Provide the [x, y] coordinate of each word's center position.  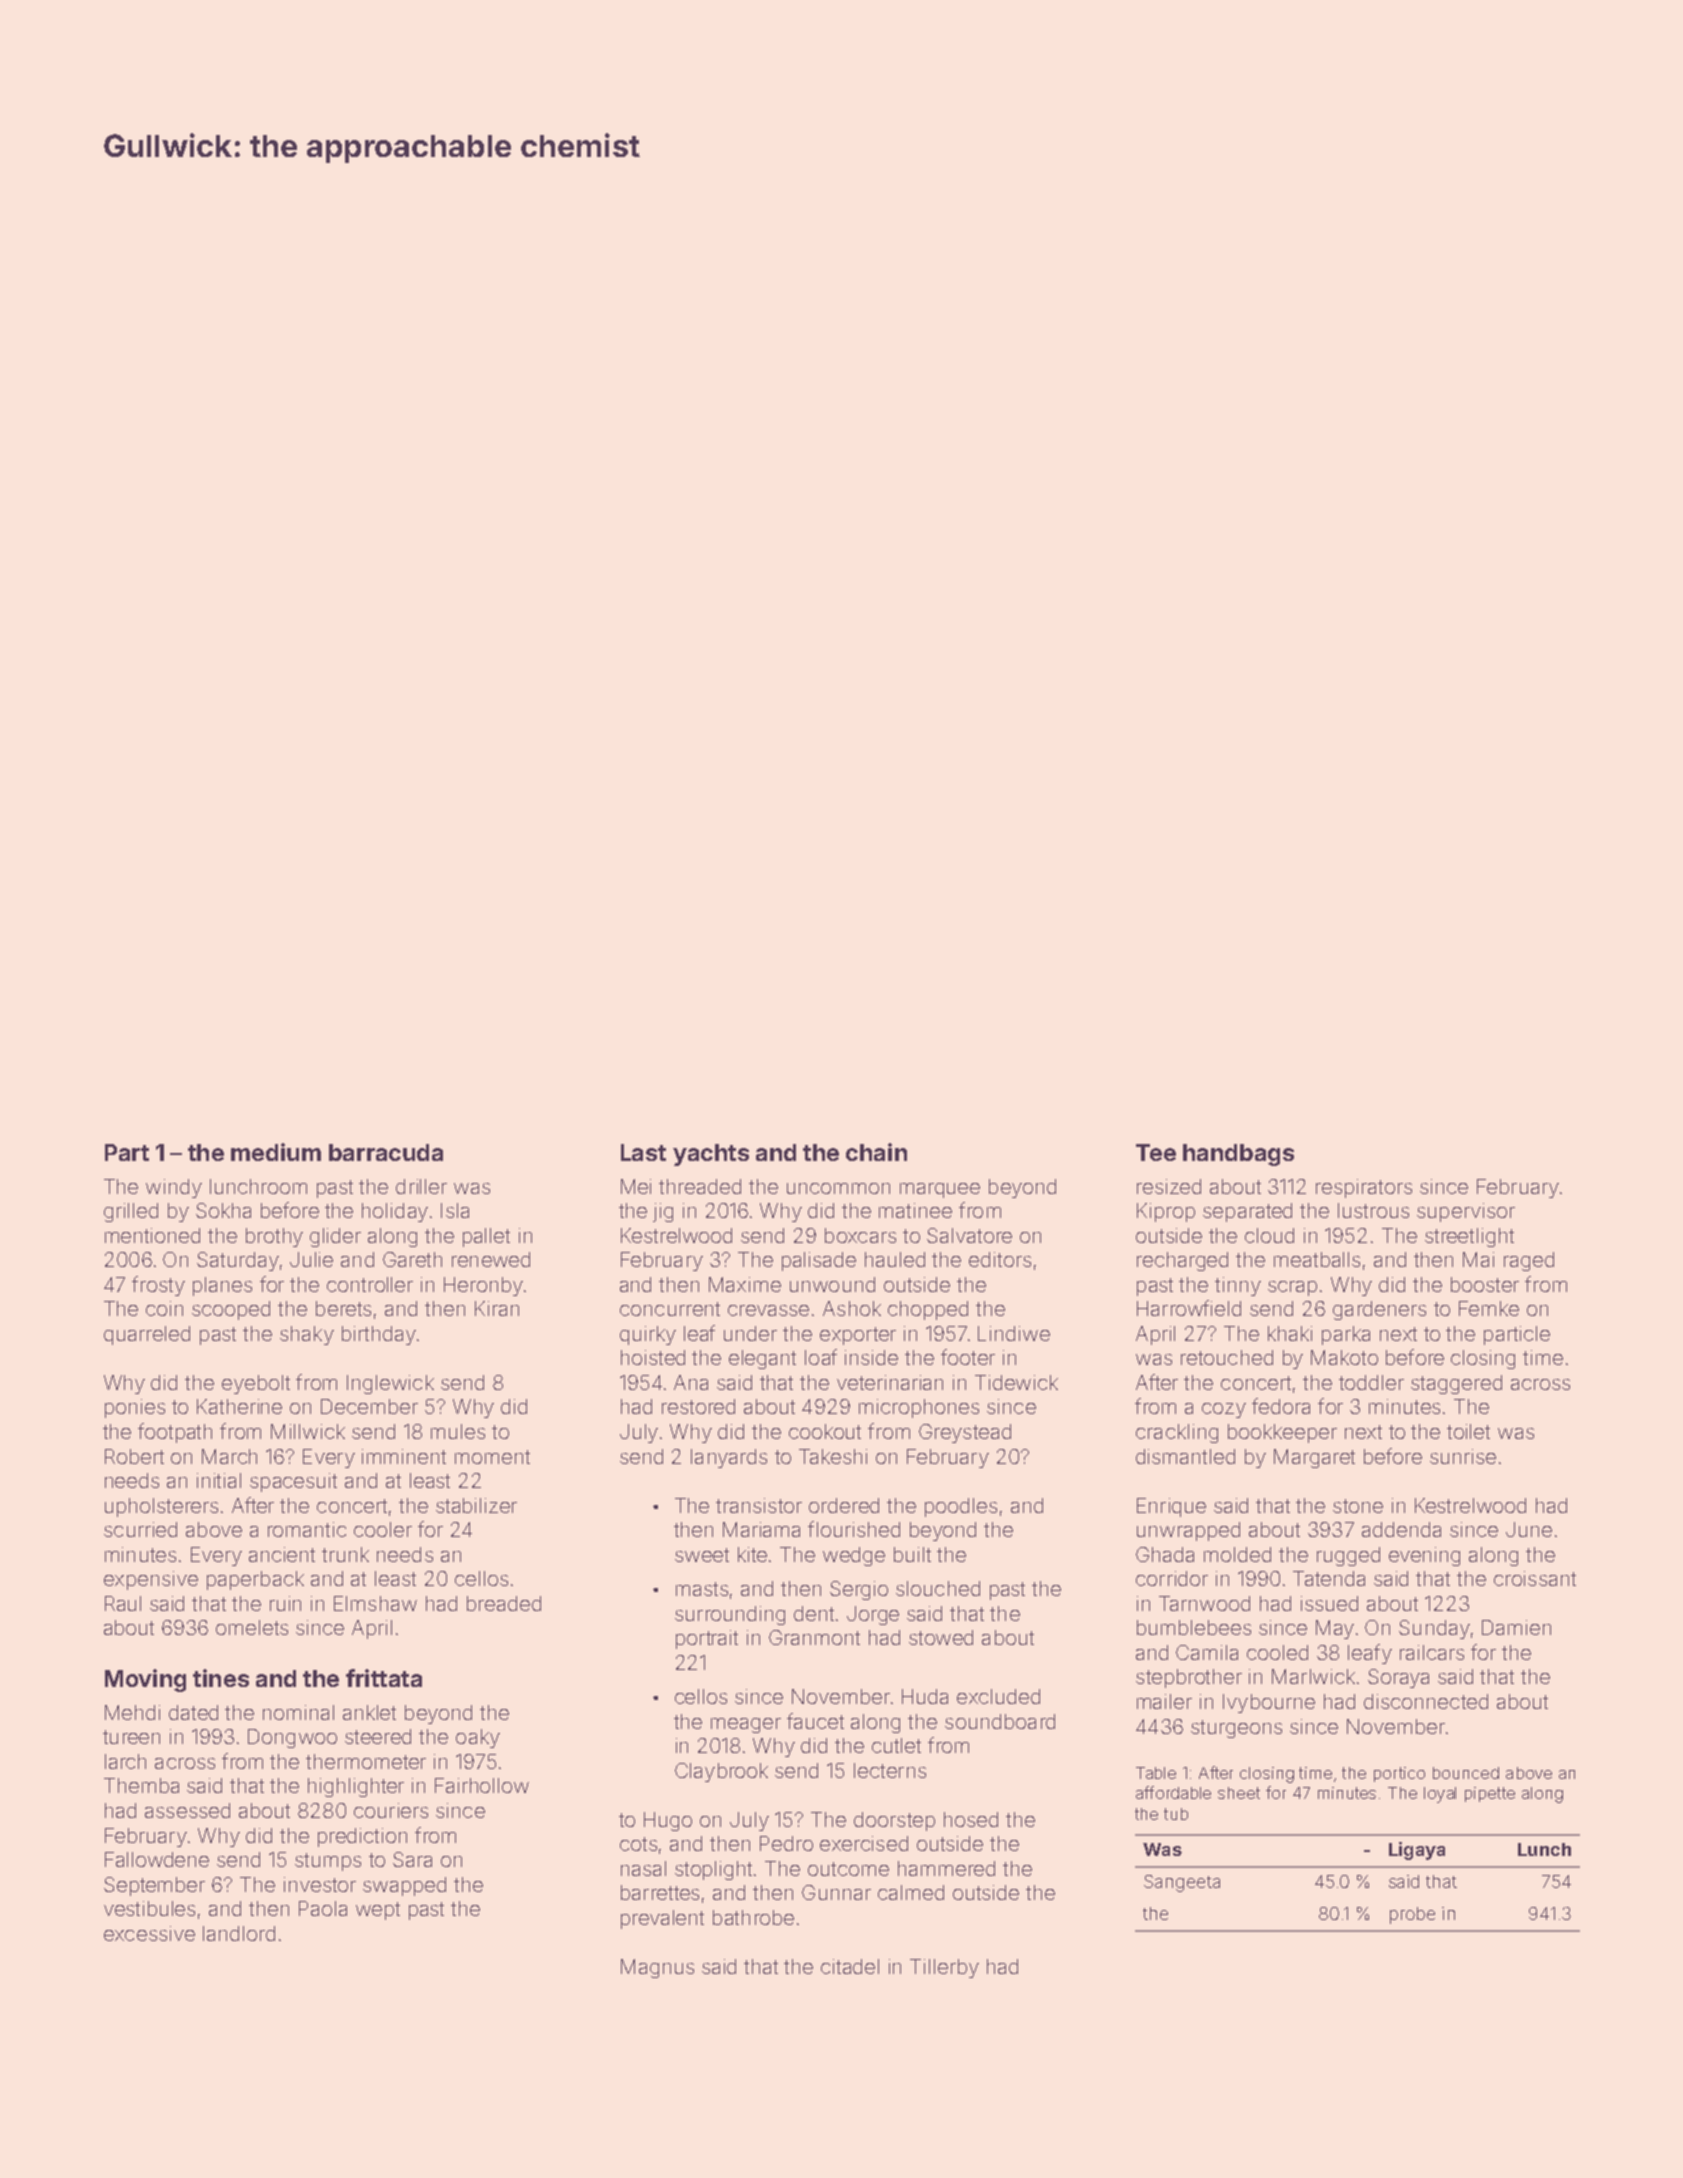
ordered [844, 1505]
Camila [1207, 1652]
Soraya [1398, 1678]
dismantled [1185, 1456]
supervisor [1466, 1212]
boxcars [860, 1235]
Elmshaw [375, 1603]
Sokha [223, 1210]
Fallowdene [157, 1859]
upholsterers [161, 1507]
